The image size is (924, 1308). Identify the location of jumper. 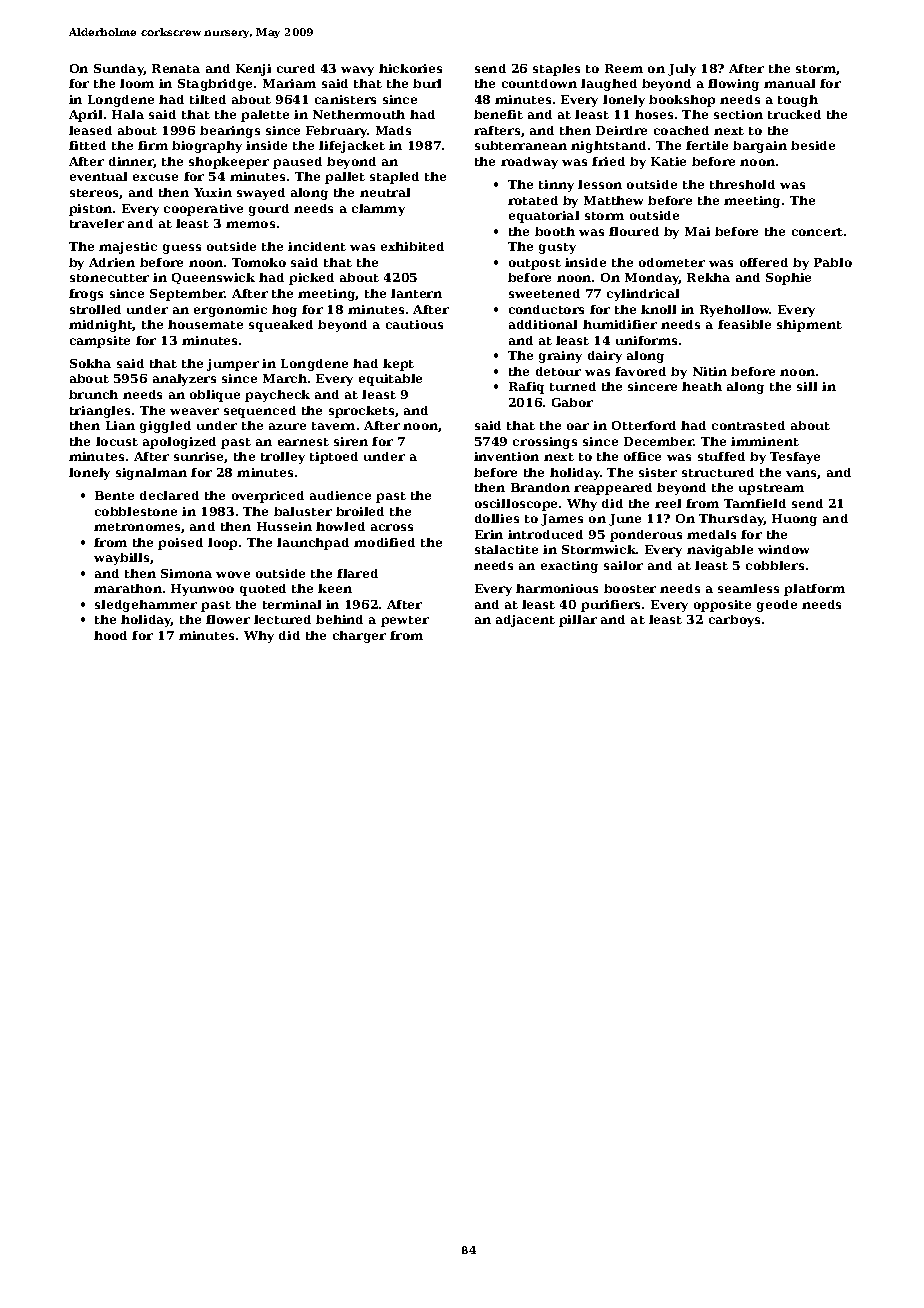
(233, 365).
